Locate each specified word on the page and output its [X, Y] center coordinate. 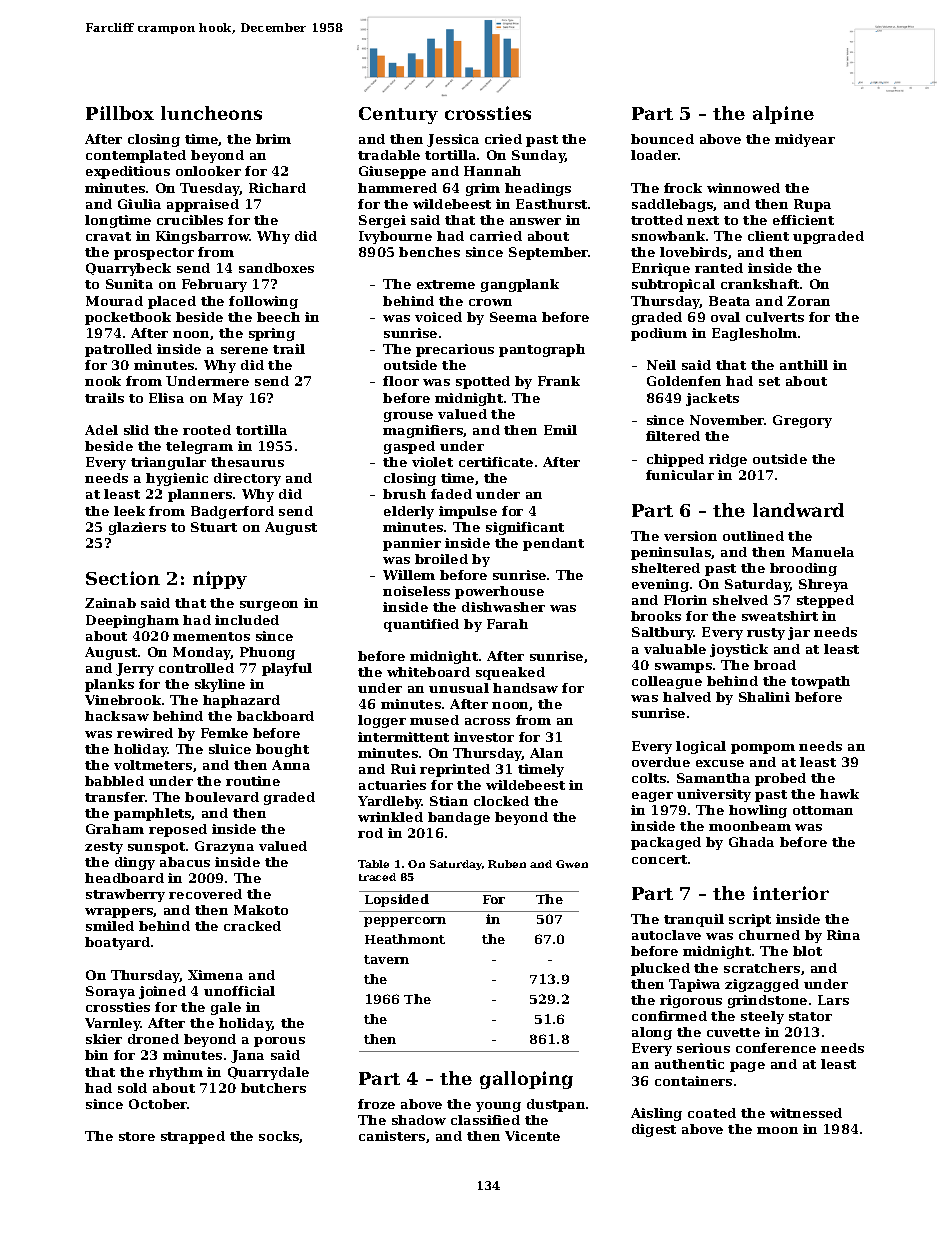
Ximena [215, 975]
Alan [546, 753]
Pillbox [120, 113]
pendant [553, 544]
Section [123, 578]
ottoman [823, 810]
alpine [783, 115]
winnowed [743, 188]
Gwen [572, 864]
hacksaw [117, 716]
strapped [193, 1137]
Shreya [823, 585]
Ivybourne [395, 237]
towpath [820, 682]
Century [398, 115]
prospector [154, 254]
